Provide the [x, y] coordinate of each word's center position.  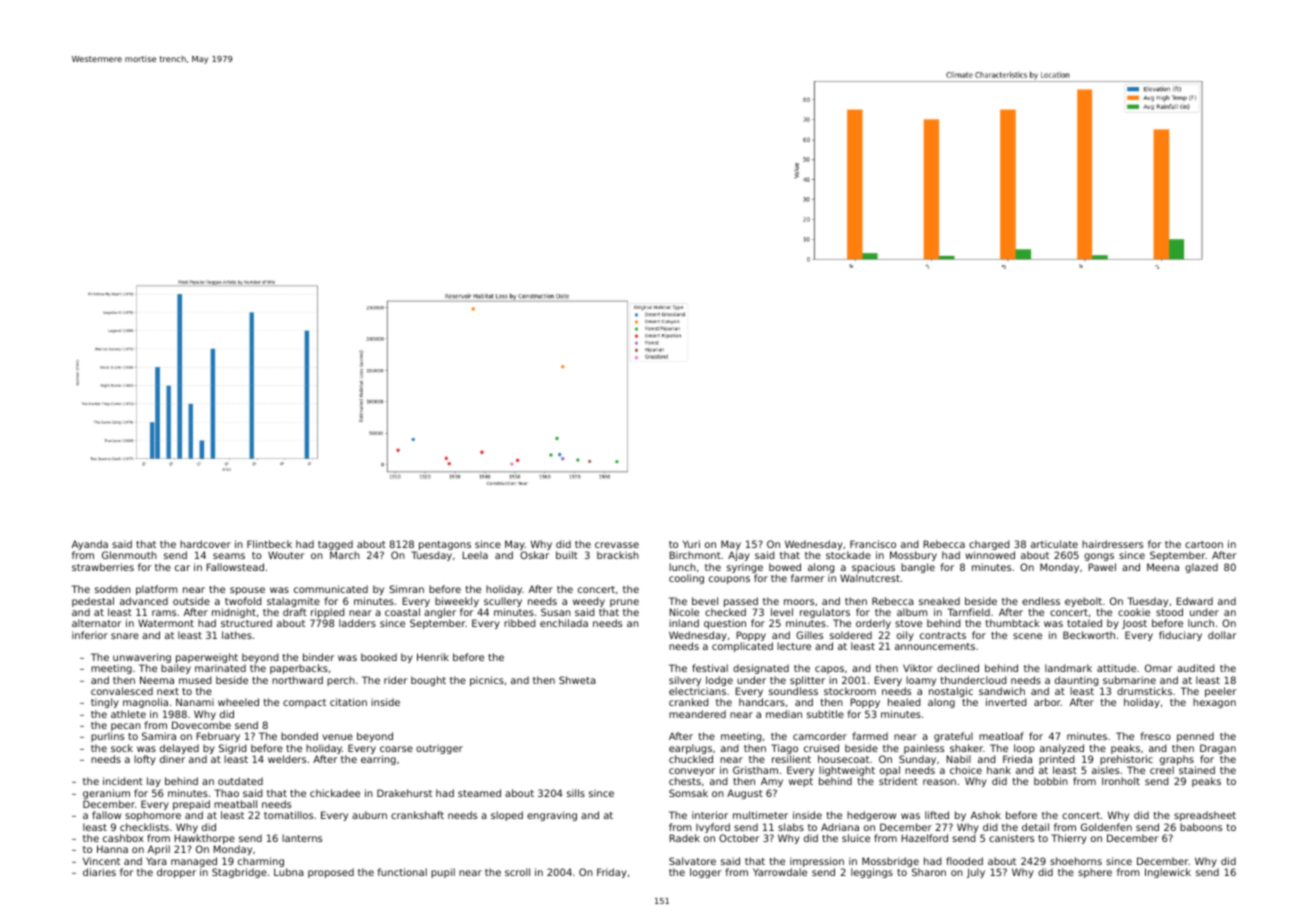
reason [939, 782]
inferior [90, 635]
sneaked [939, 601]
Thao [226, 793]
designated [761, 669]
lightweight [847, 772]
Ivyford [713, 828]
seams [229, 556]
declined [958, 668]
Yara [156, 861]
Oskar [534, 555]
